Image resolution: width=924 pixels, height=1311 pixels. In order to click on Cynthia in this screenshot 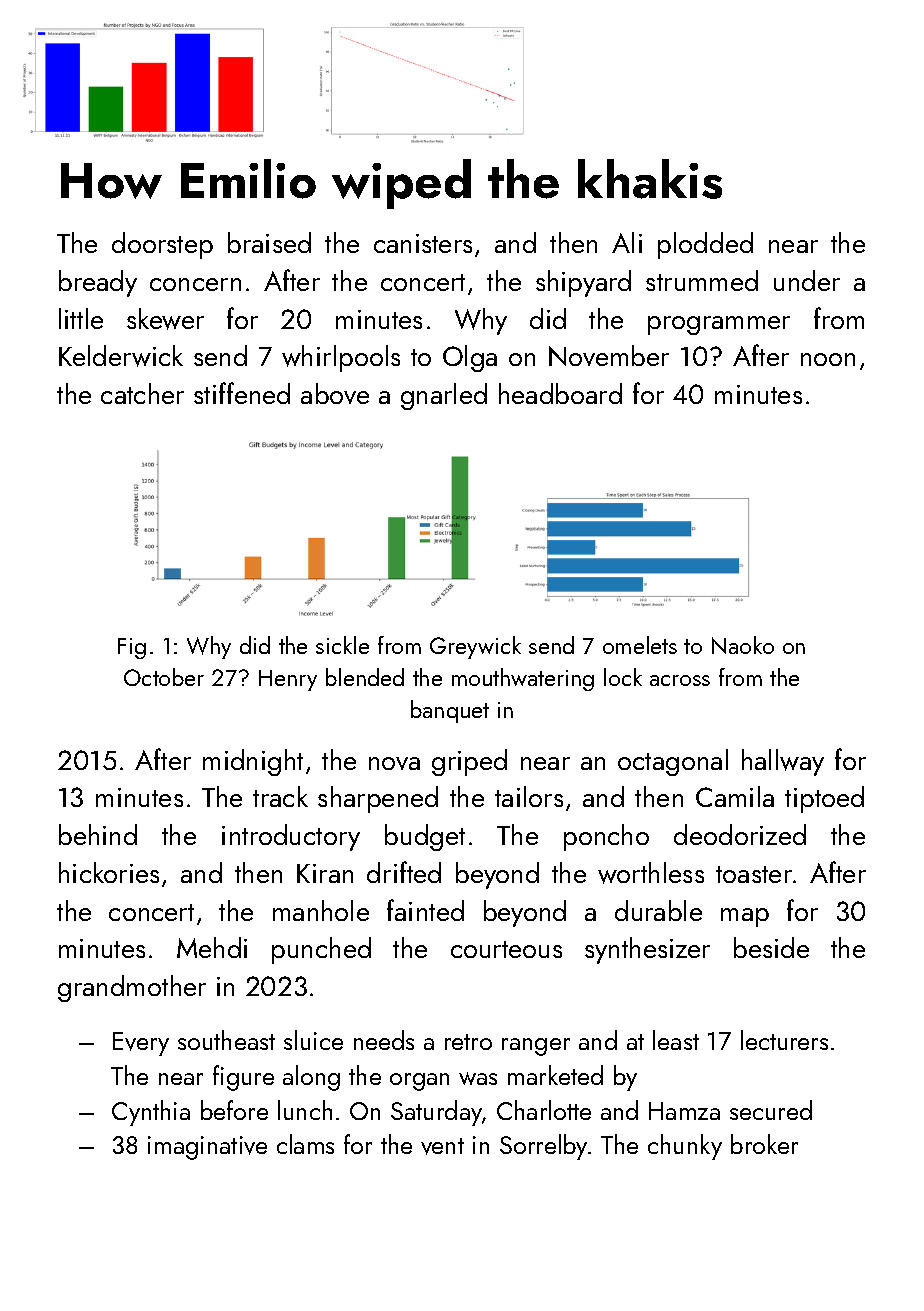, I will do `click(151, 1113)`.
